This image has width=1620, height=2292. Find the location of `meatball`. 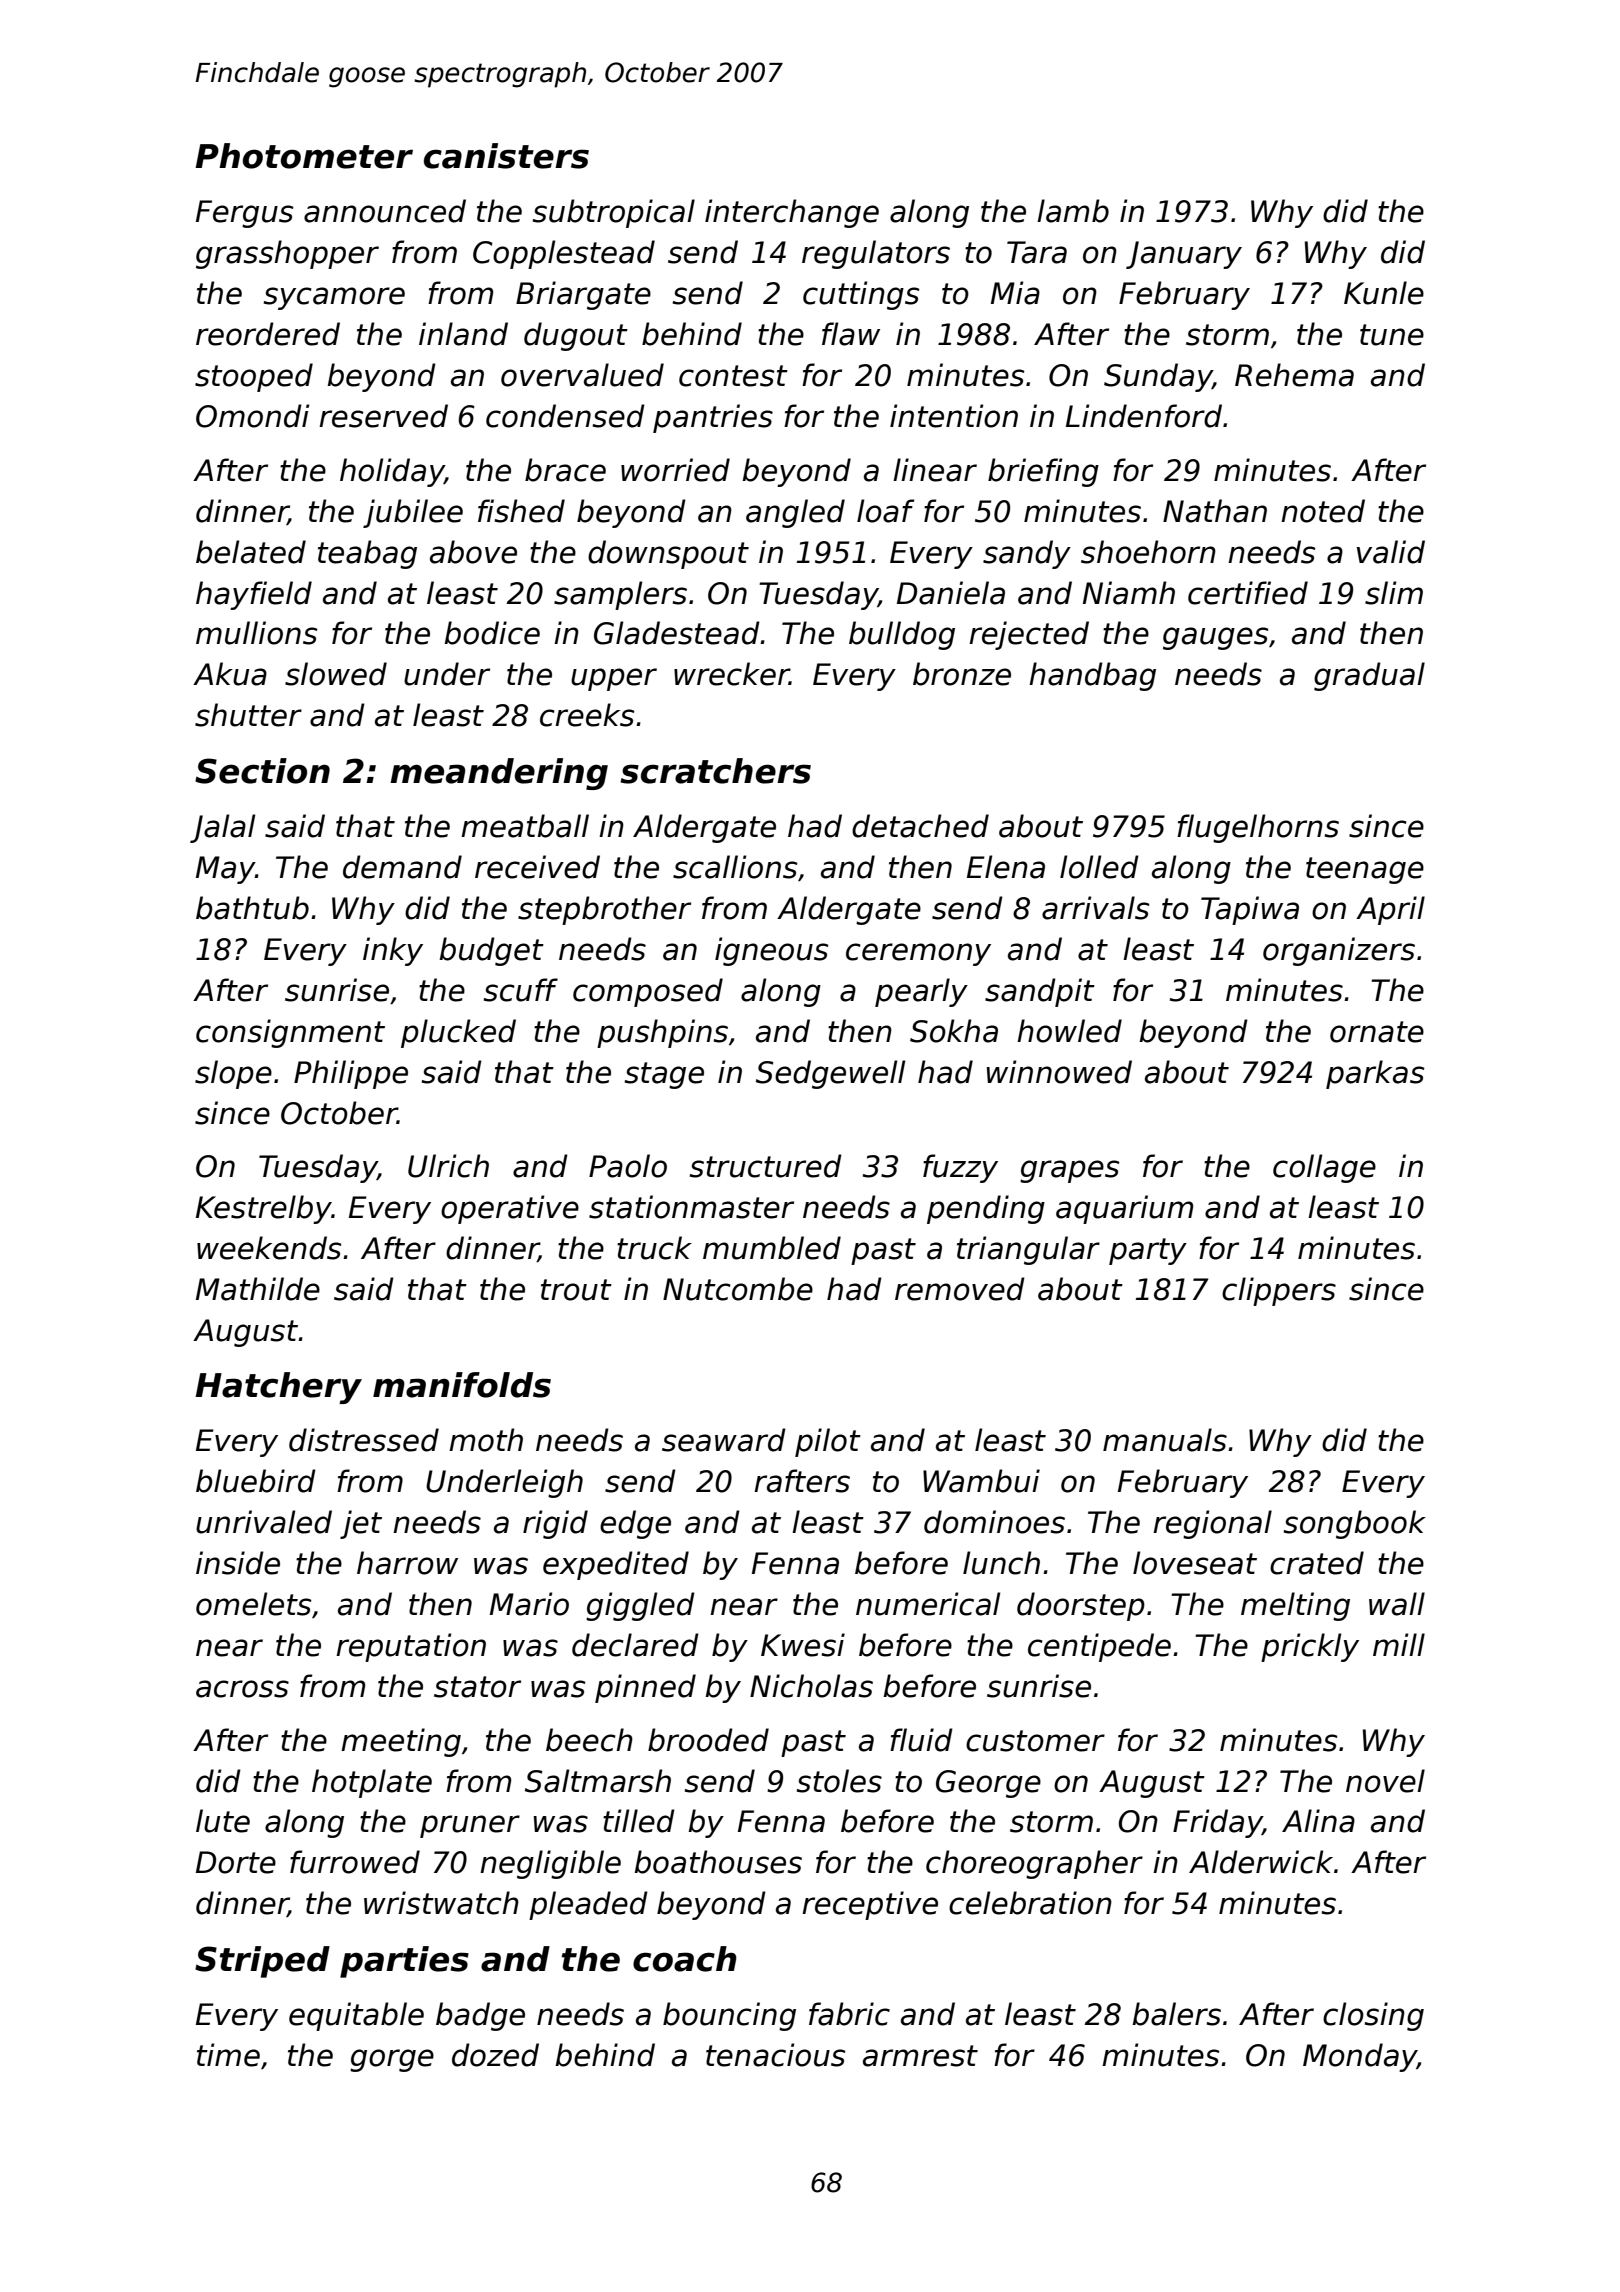

meatball is located at coordinates (525, 826).
